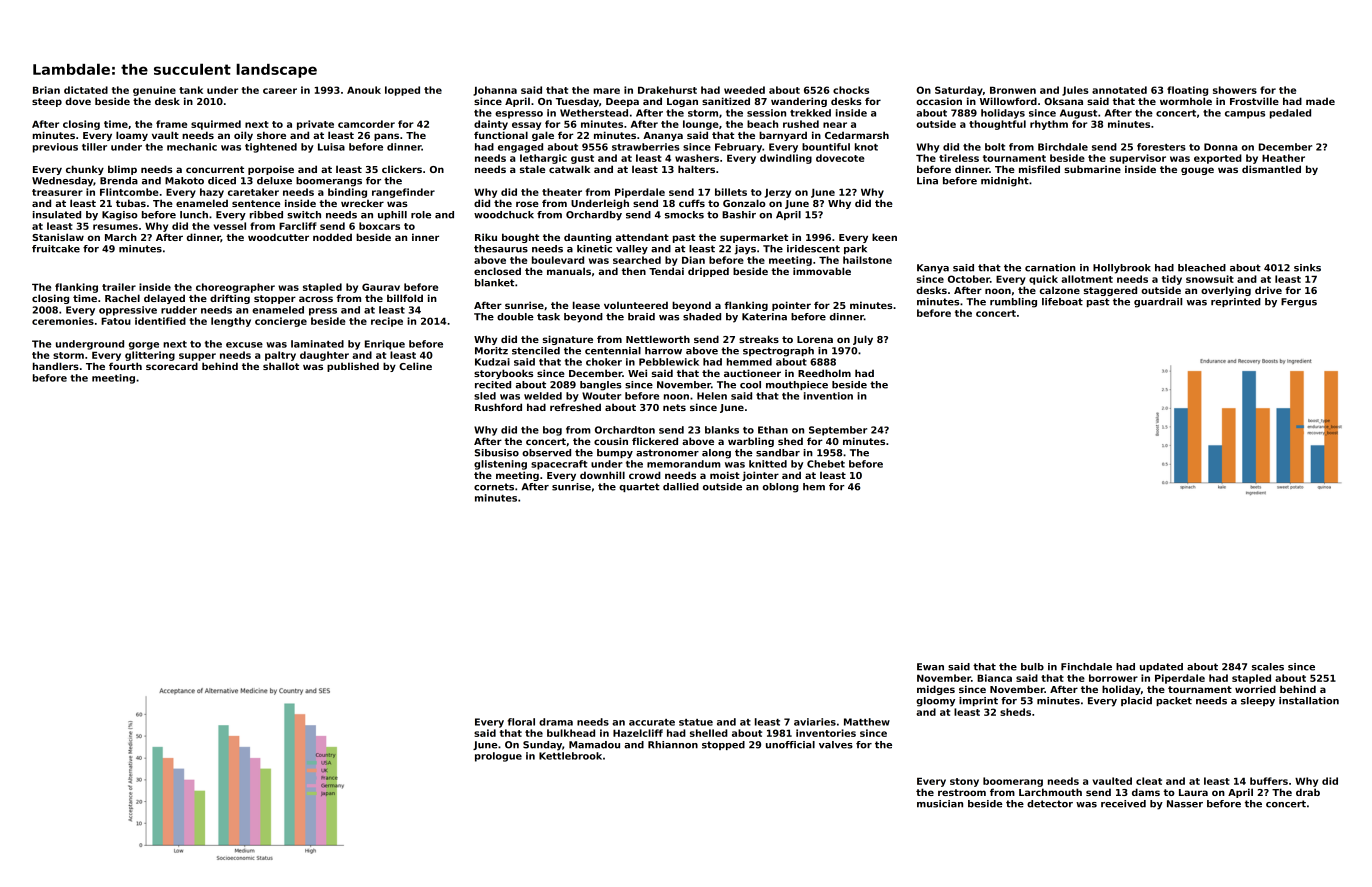 This screenshot has width=1372, height=887. I want to click on detector, so click(1050, 804).
